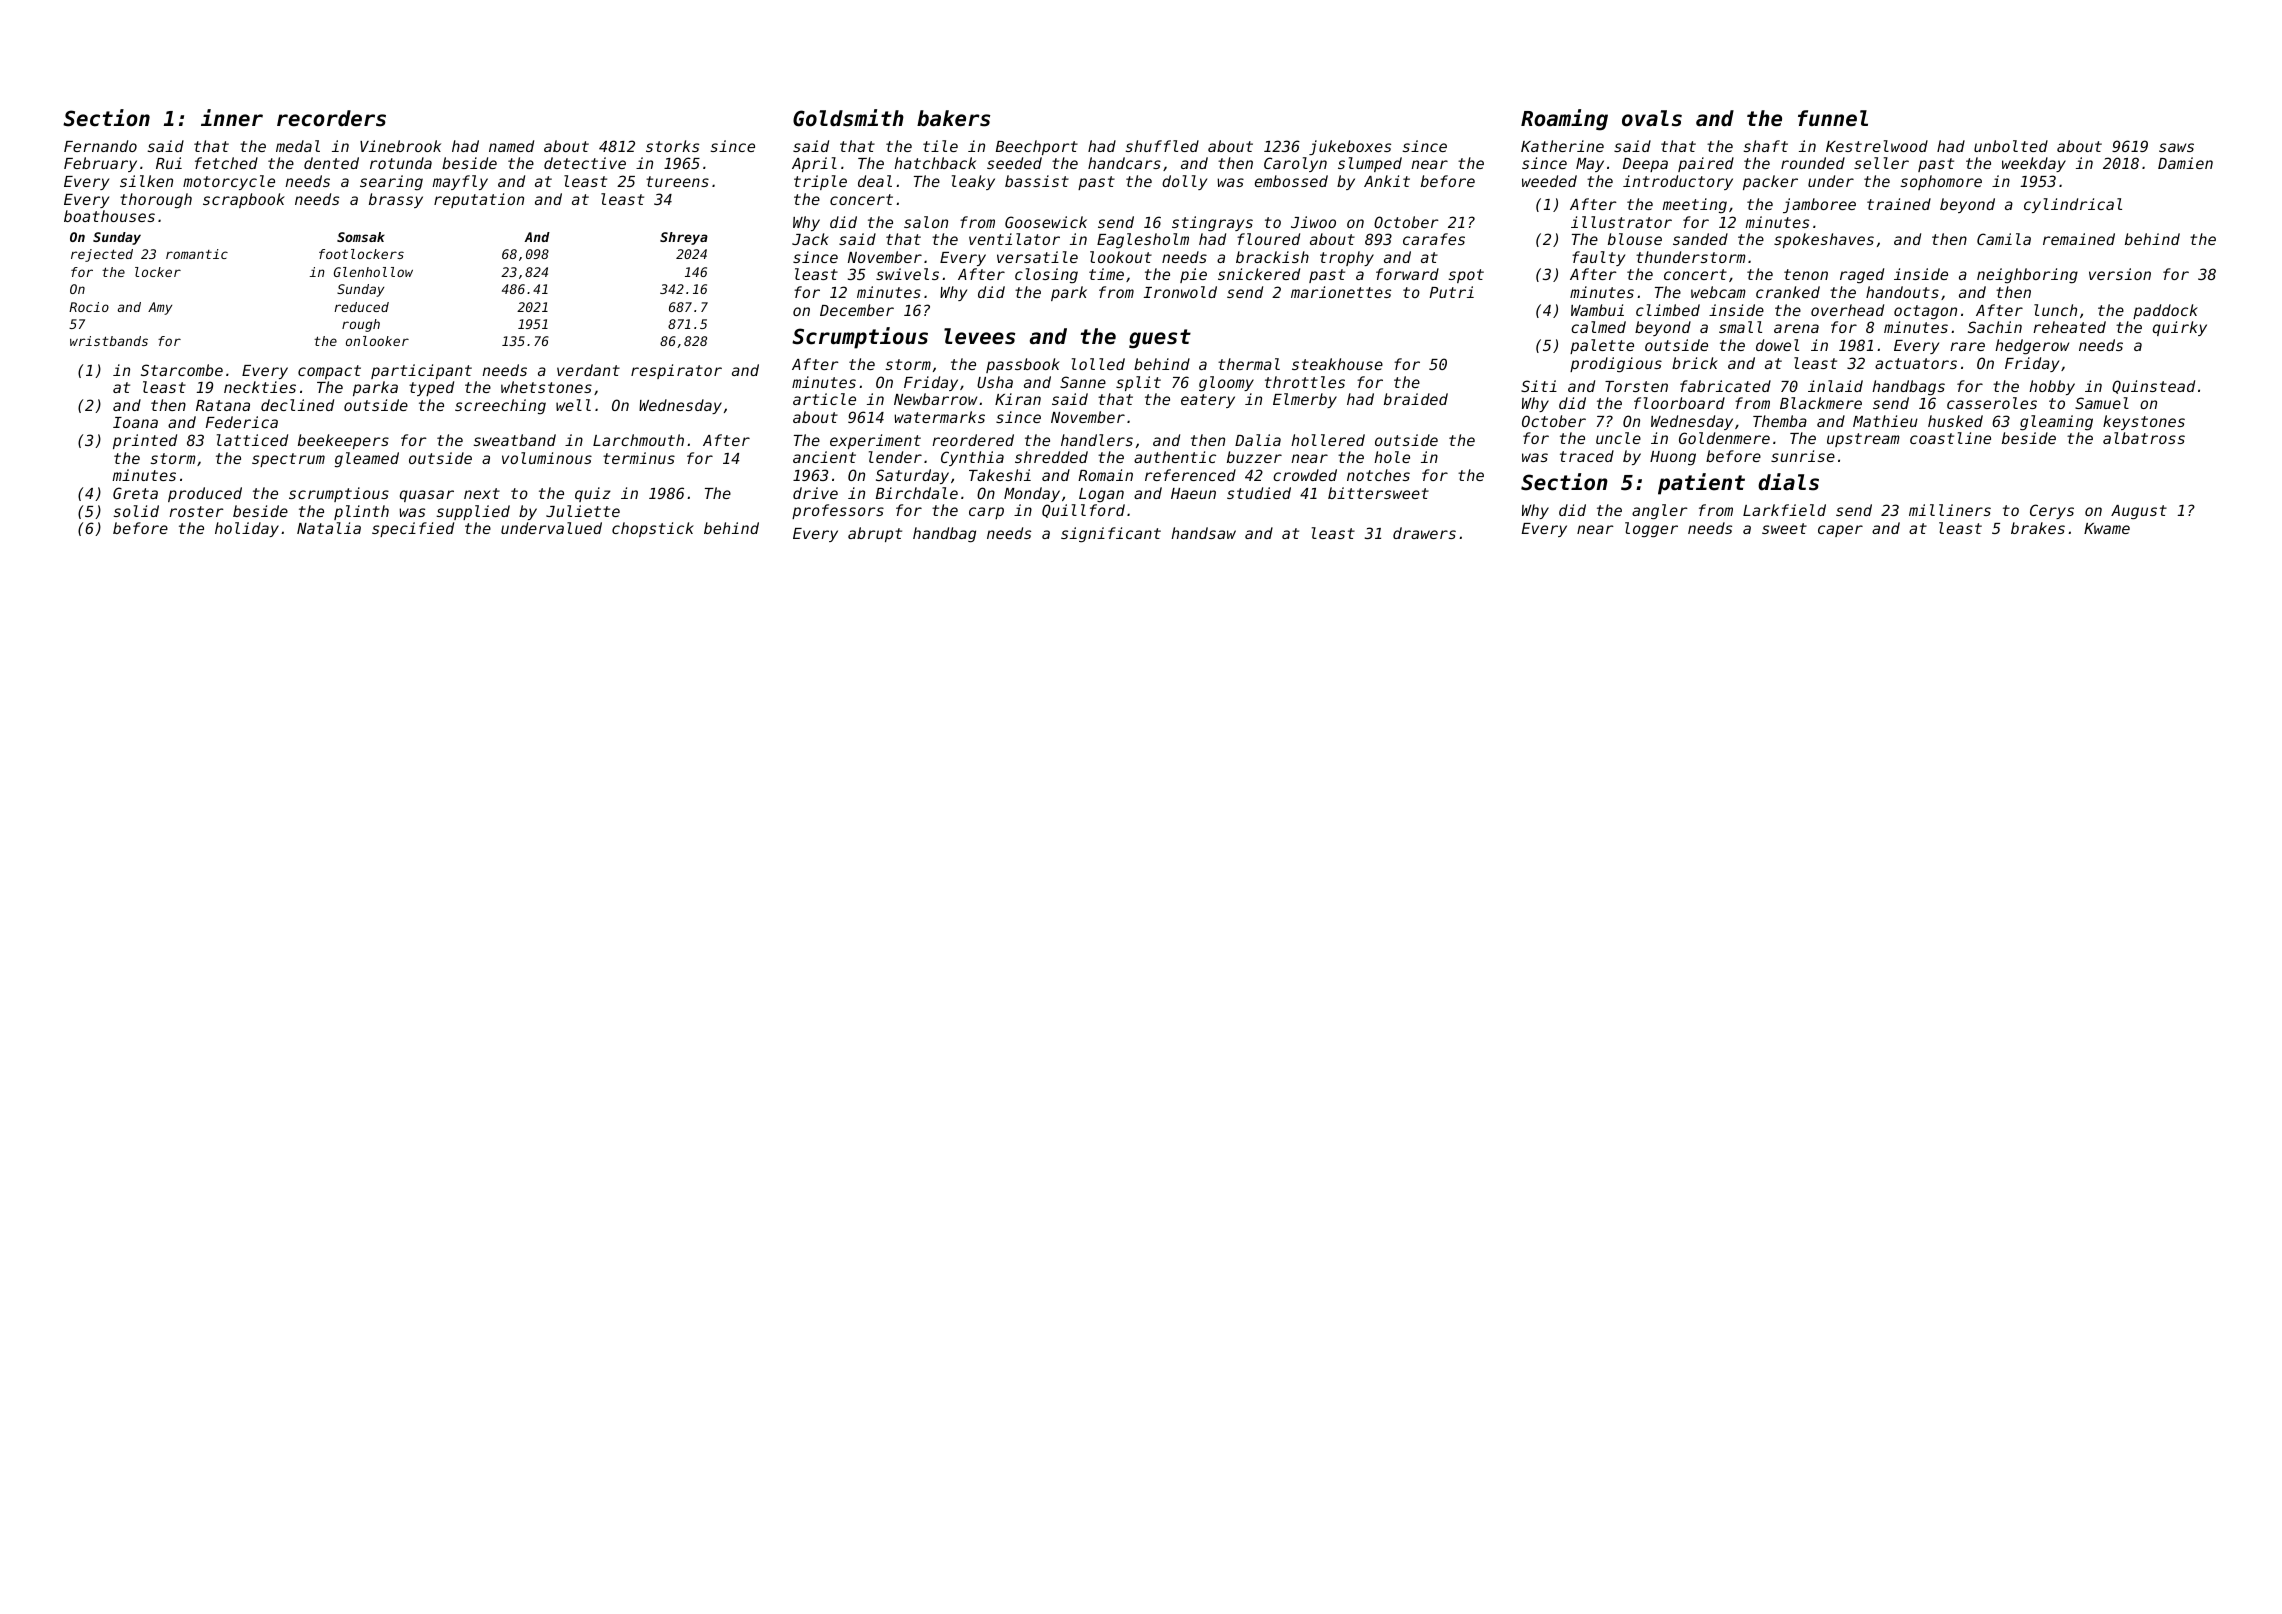 Image resolution: width=2282 pixels, height=1614 pixels. Describe the element at coordinates (857, 310) in the screenshot. I see `December` at that location.
